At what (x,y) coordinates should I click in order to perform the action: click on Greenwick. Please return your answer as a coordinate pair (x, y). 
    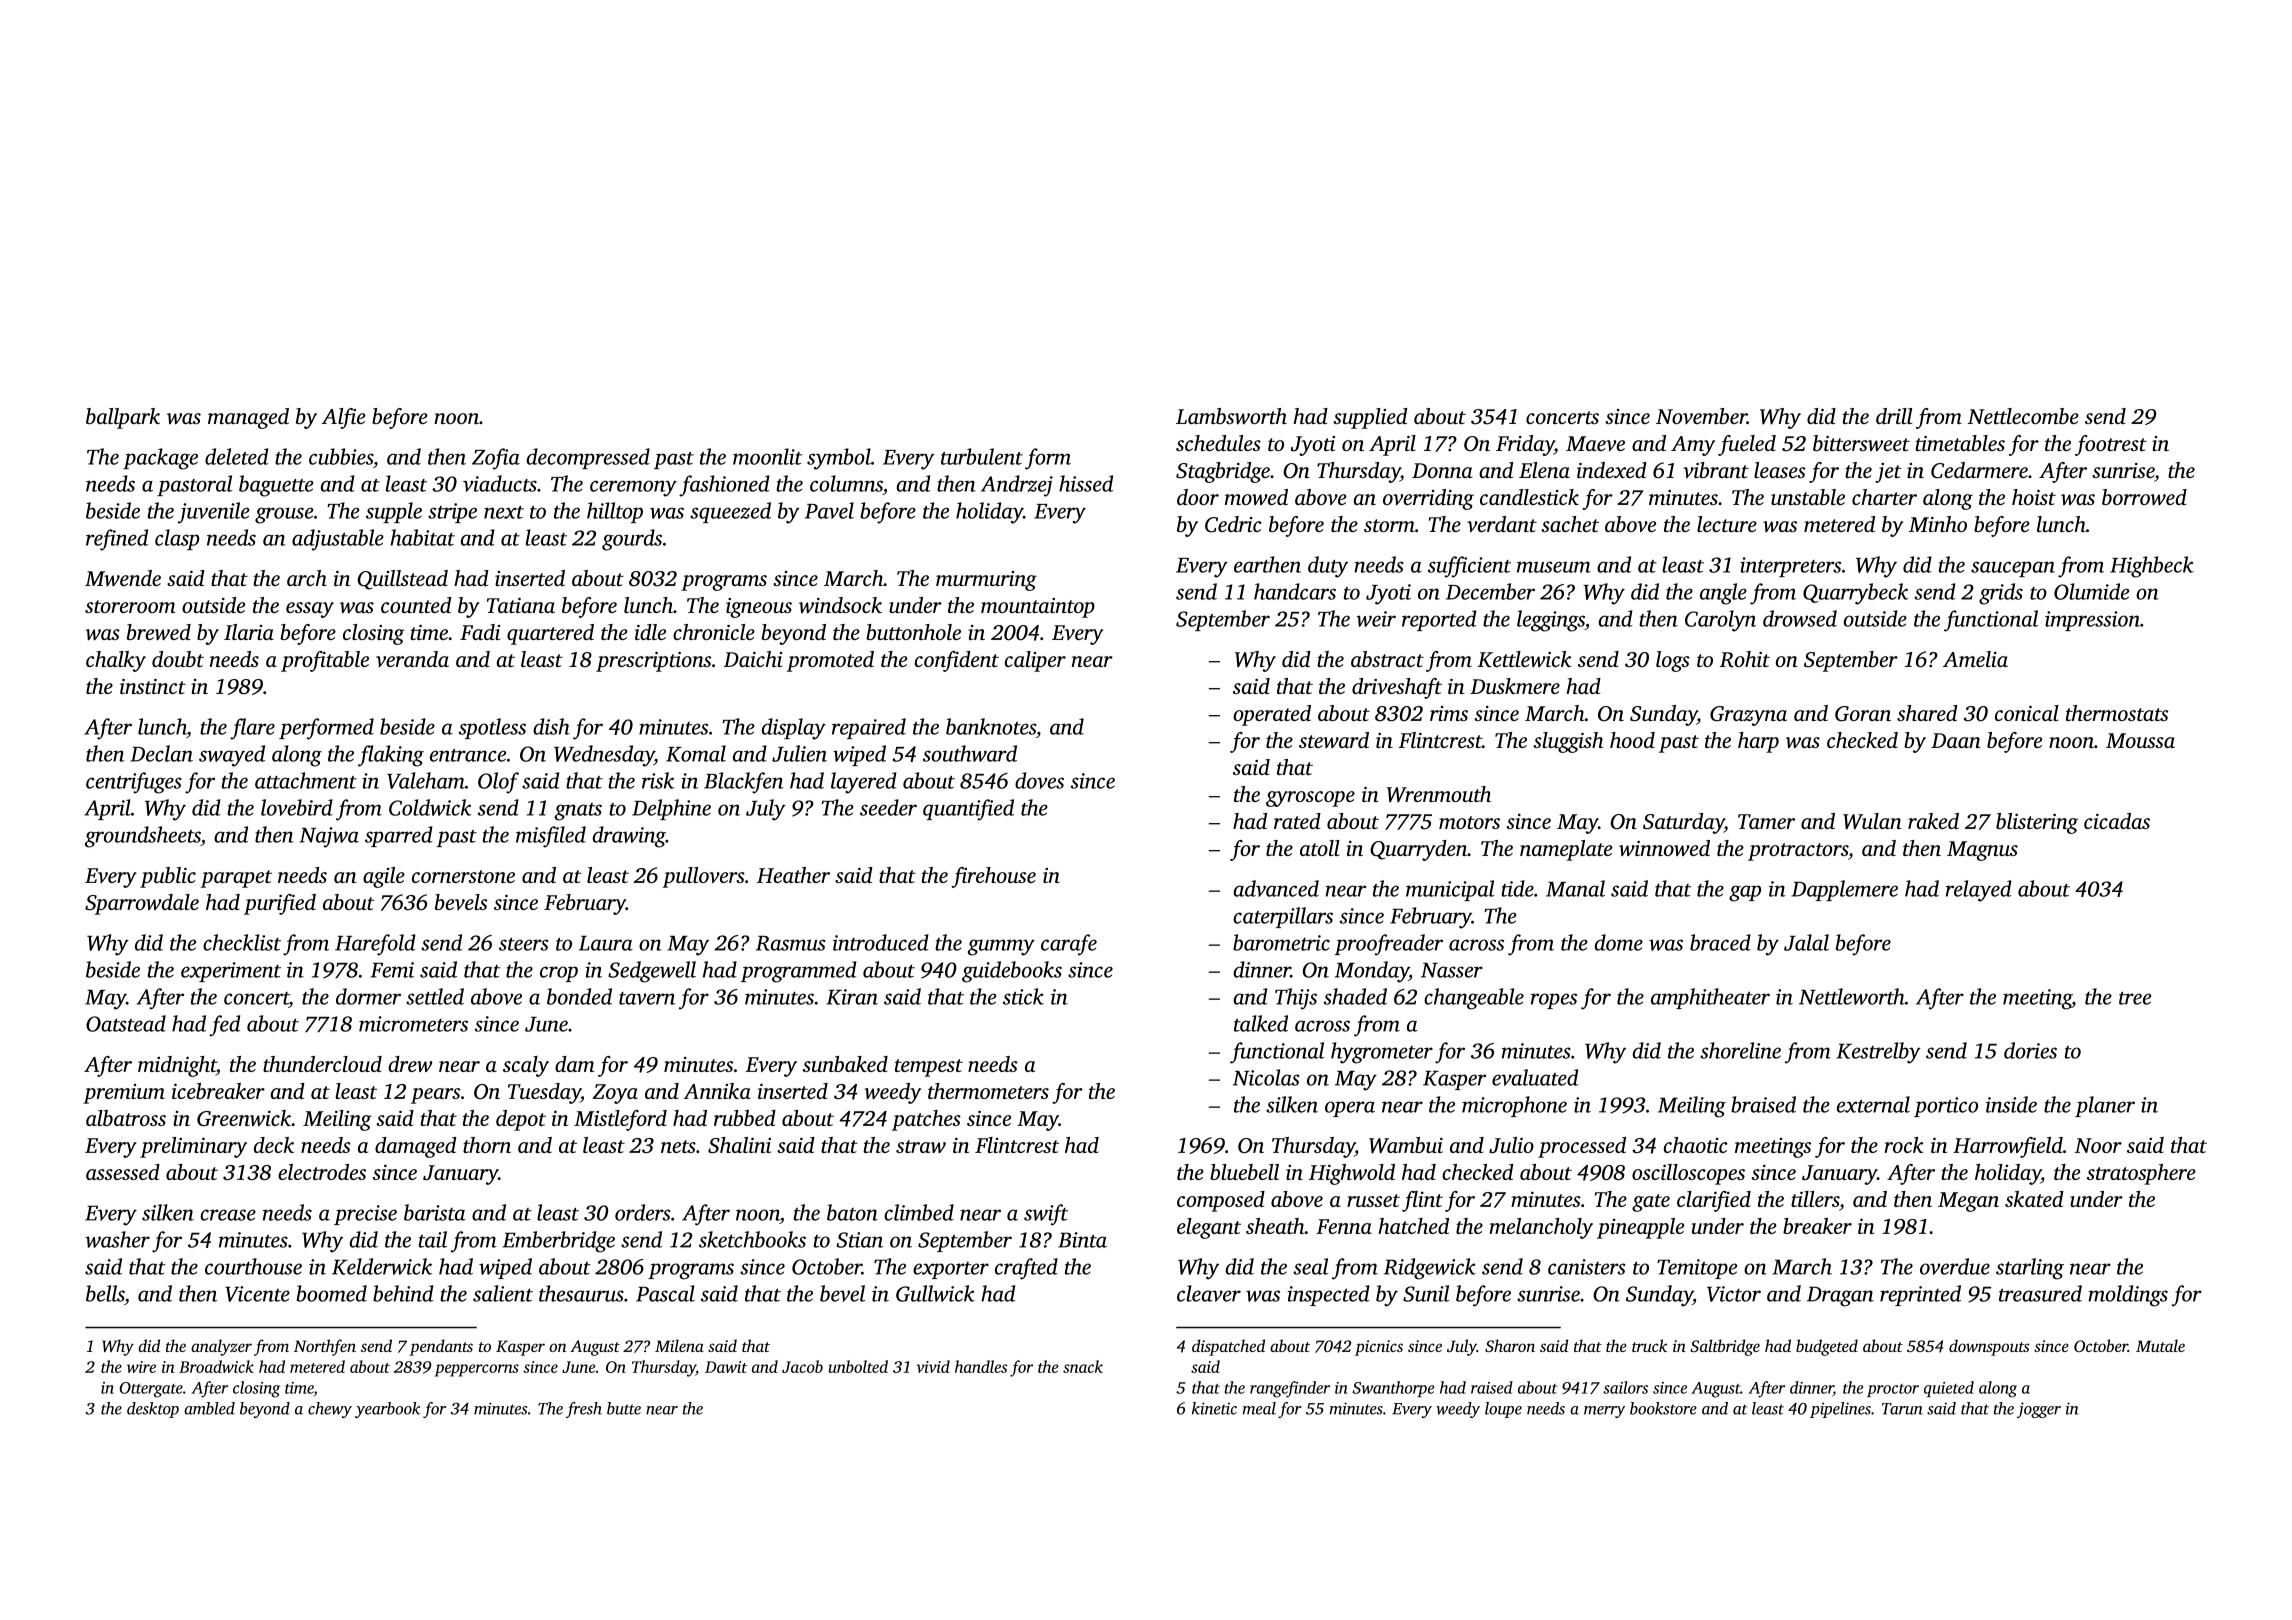
    Looking at the image, I should click on (244, 1118).
